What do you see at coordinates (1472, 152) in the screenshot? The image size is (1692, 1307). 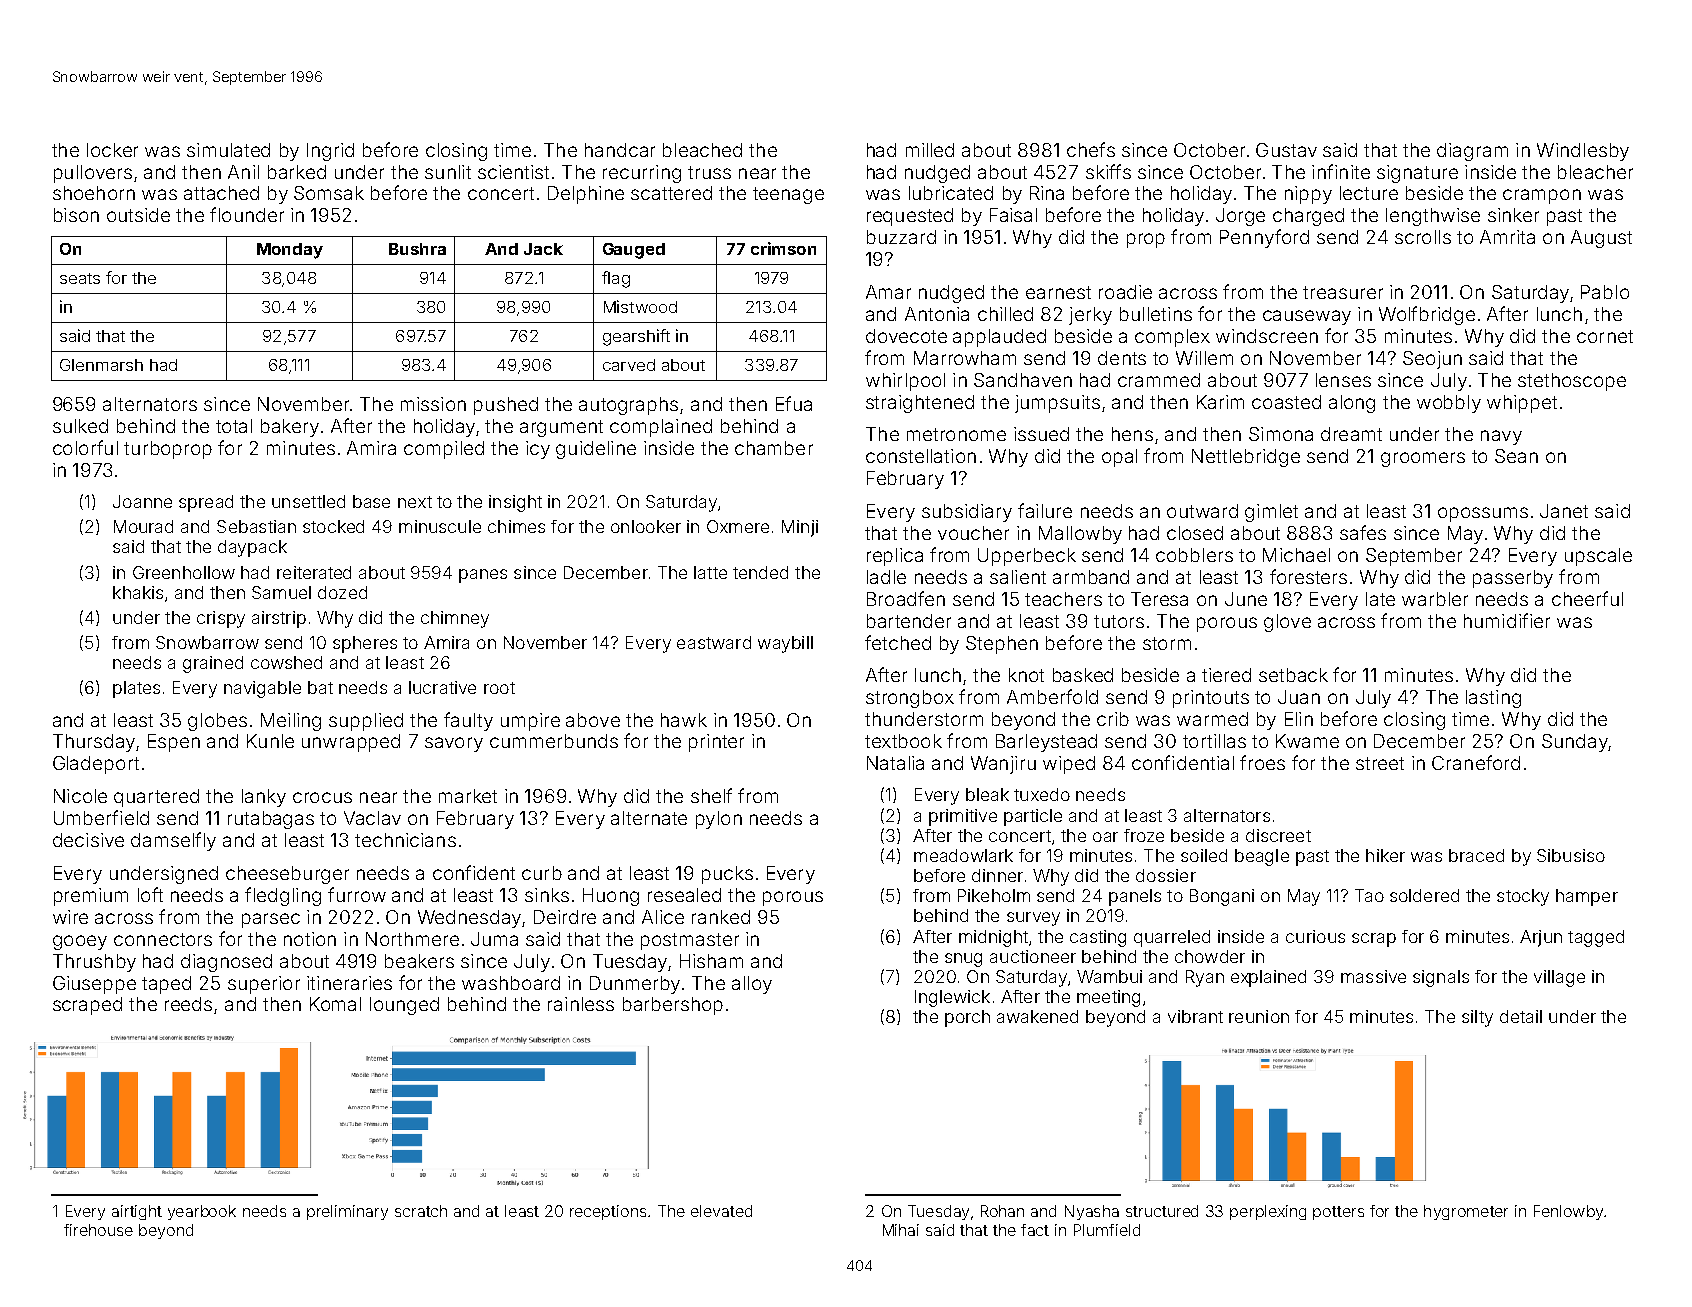 I see `diagram` at bounding box center [1472, 152].
